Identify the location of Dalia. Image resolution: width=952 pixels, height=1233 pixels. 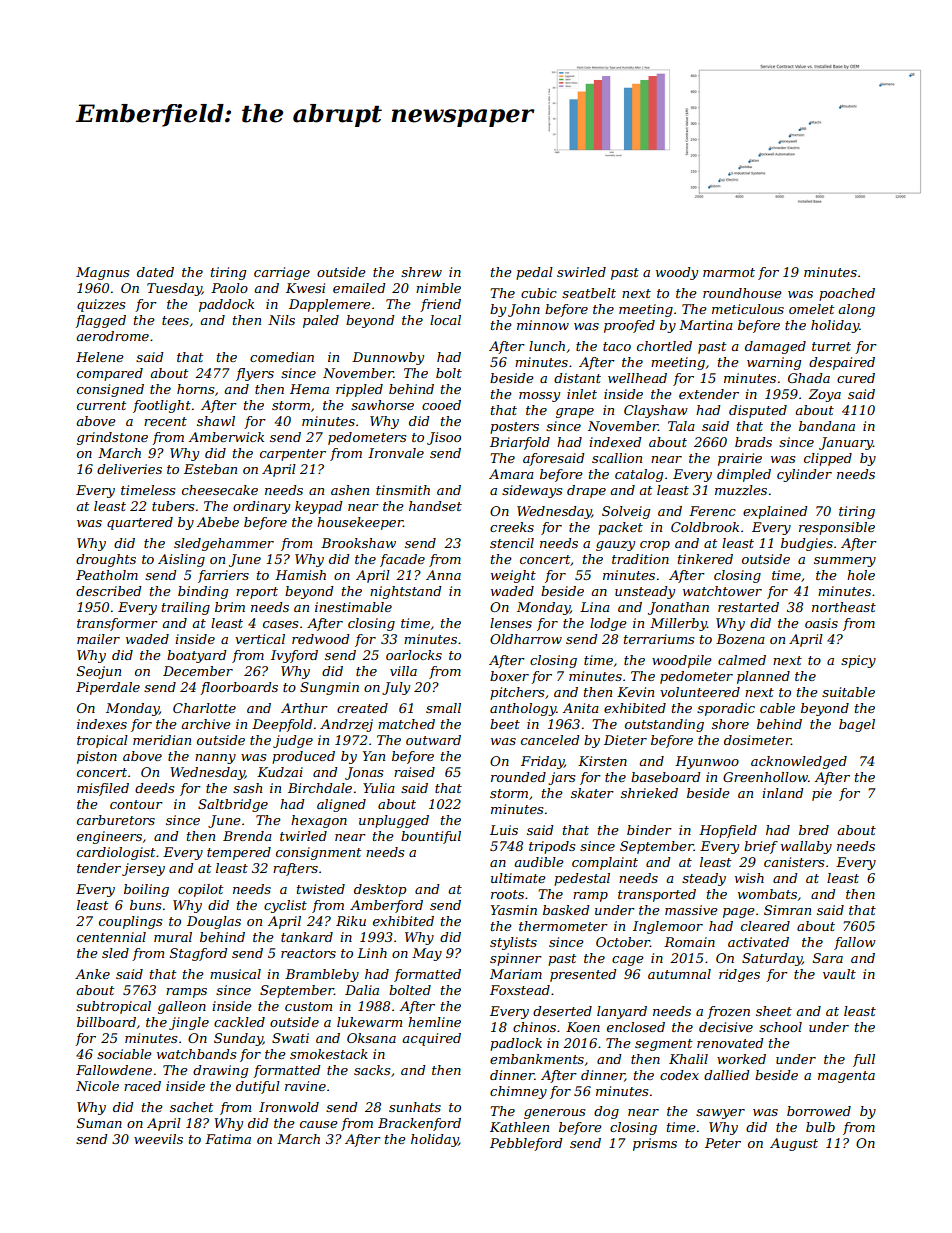
(362, 990).
